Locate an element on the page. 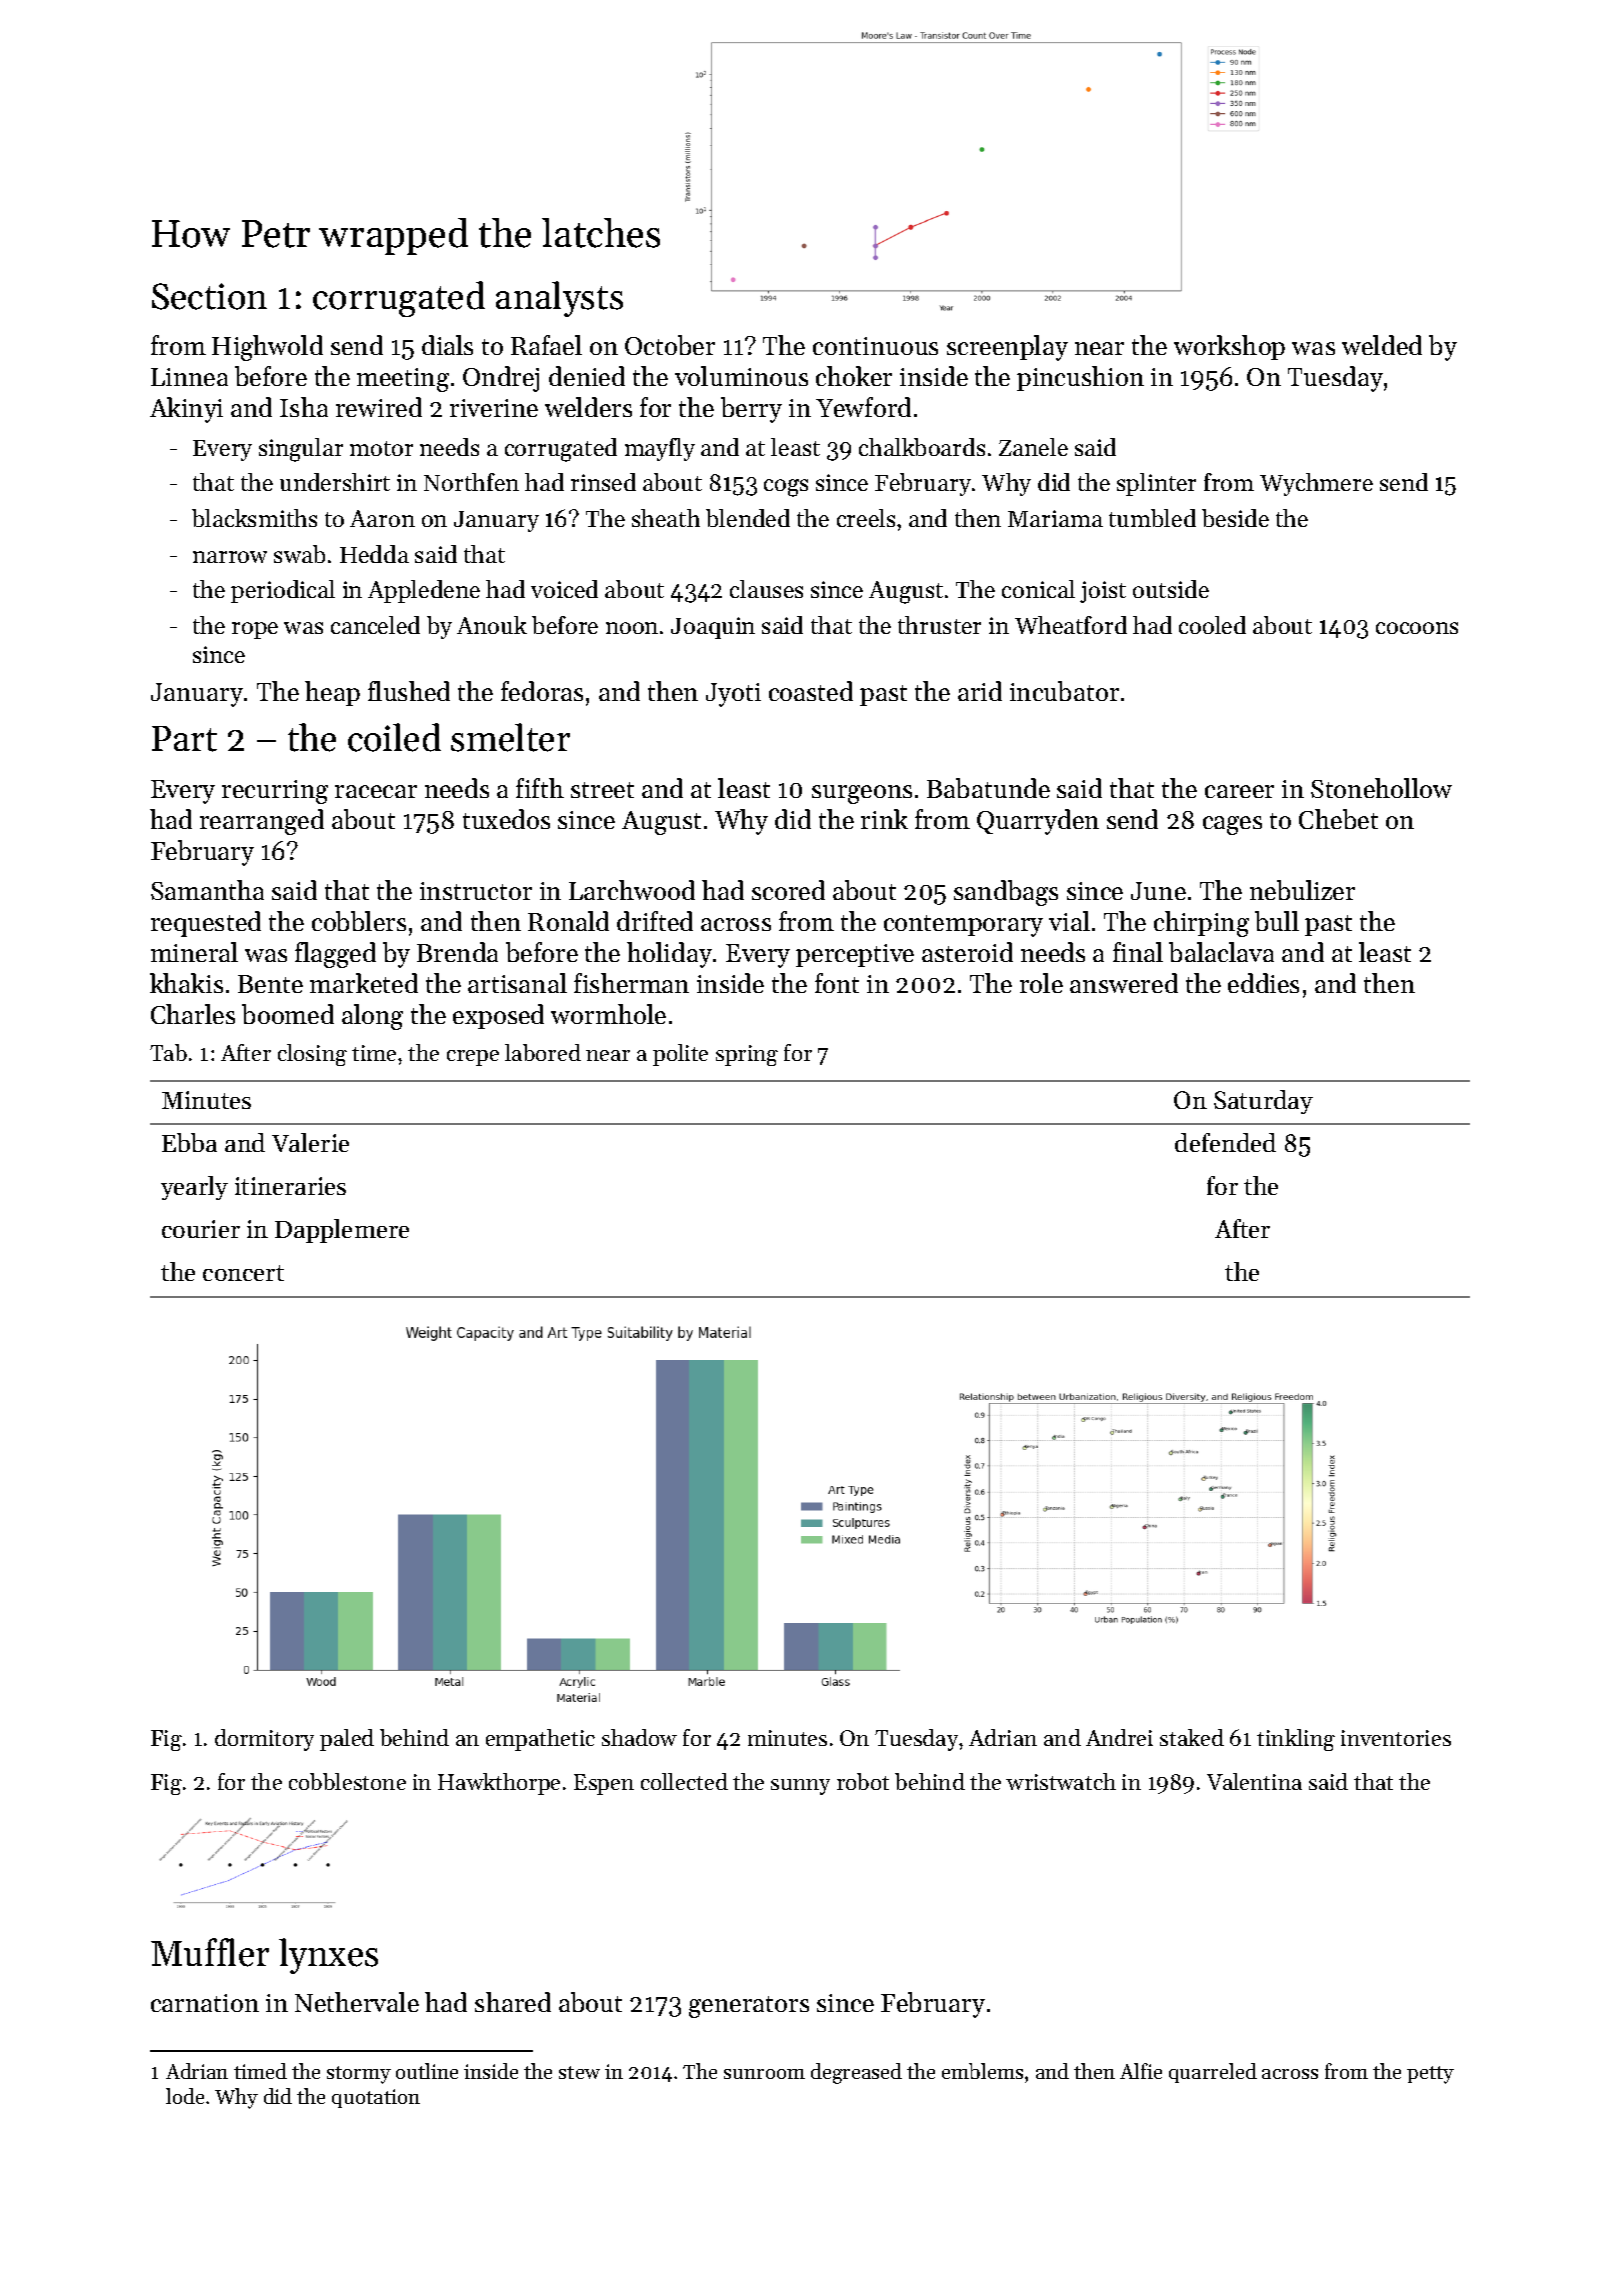 This document has height=2292, width=1620. analysts is located at coordinates (559, 299).
